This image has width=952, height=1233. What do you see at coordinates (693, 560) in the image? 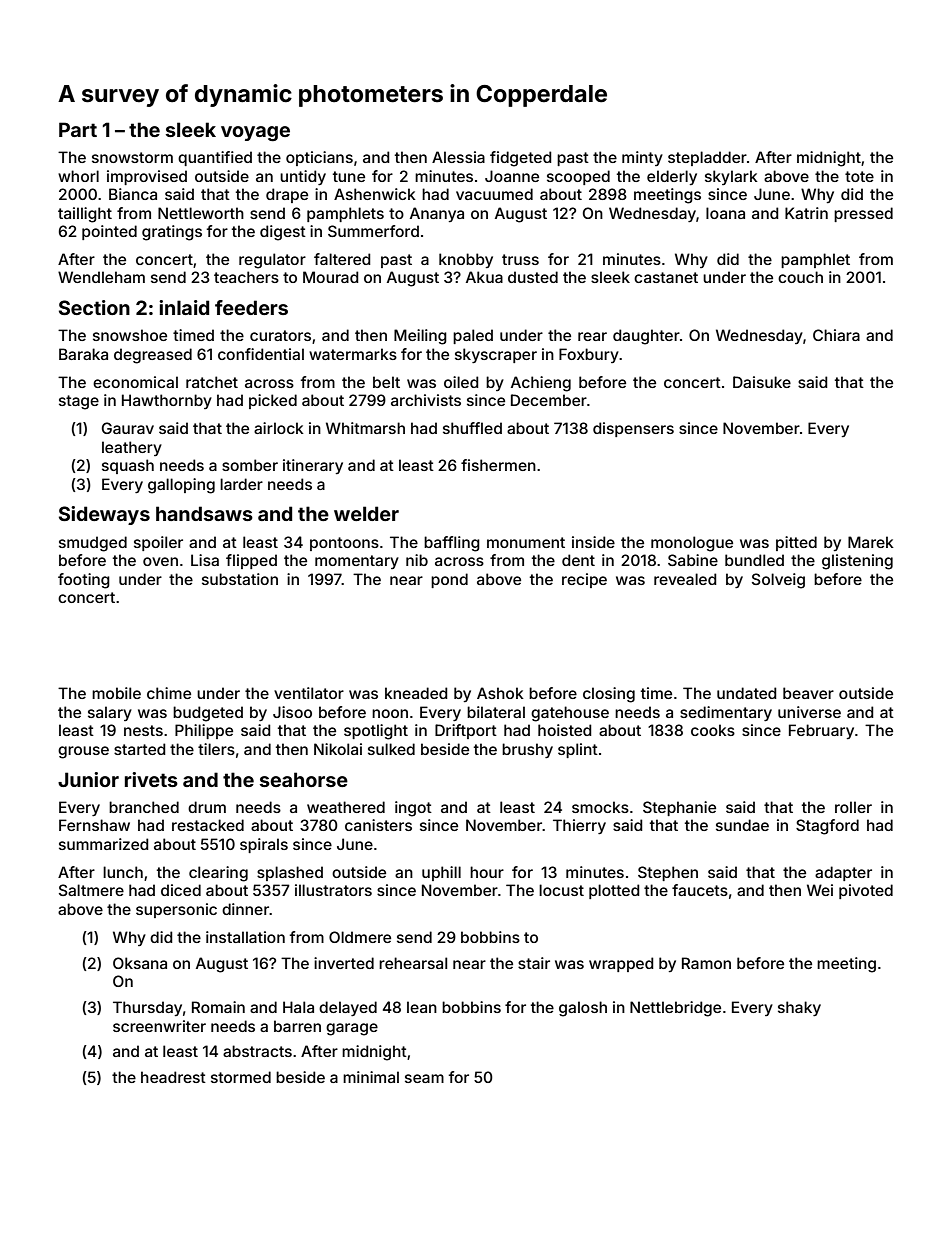
I see `Sabine` at bounding box center [693, 560].
